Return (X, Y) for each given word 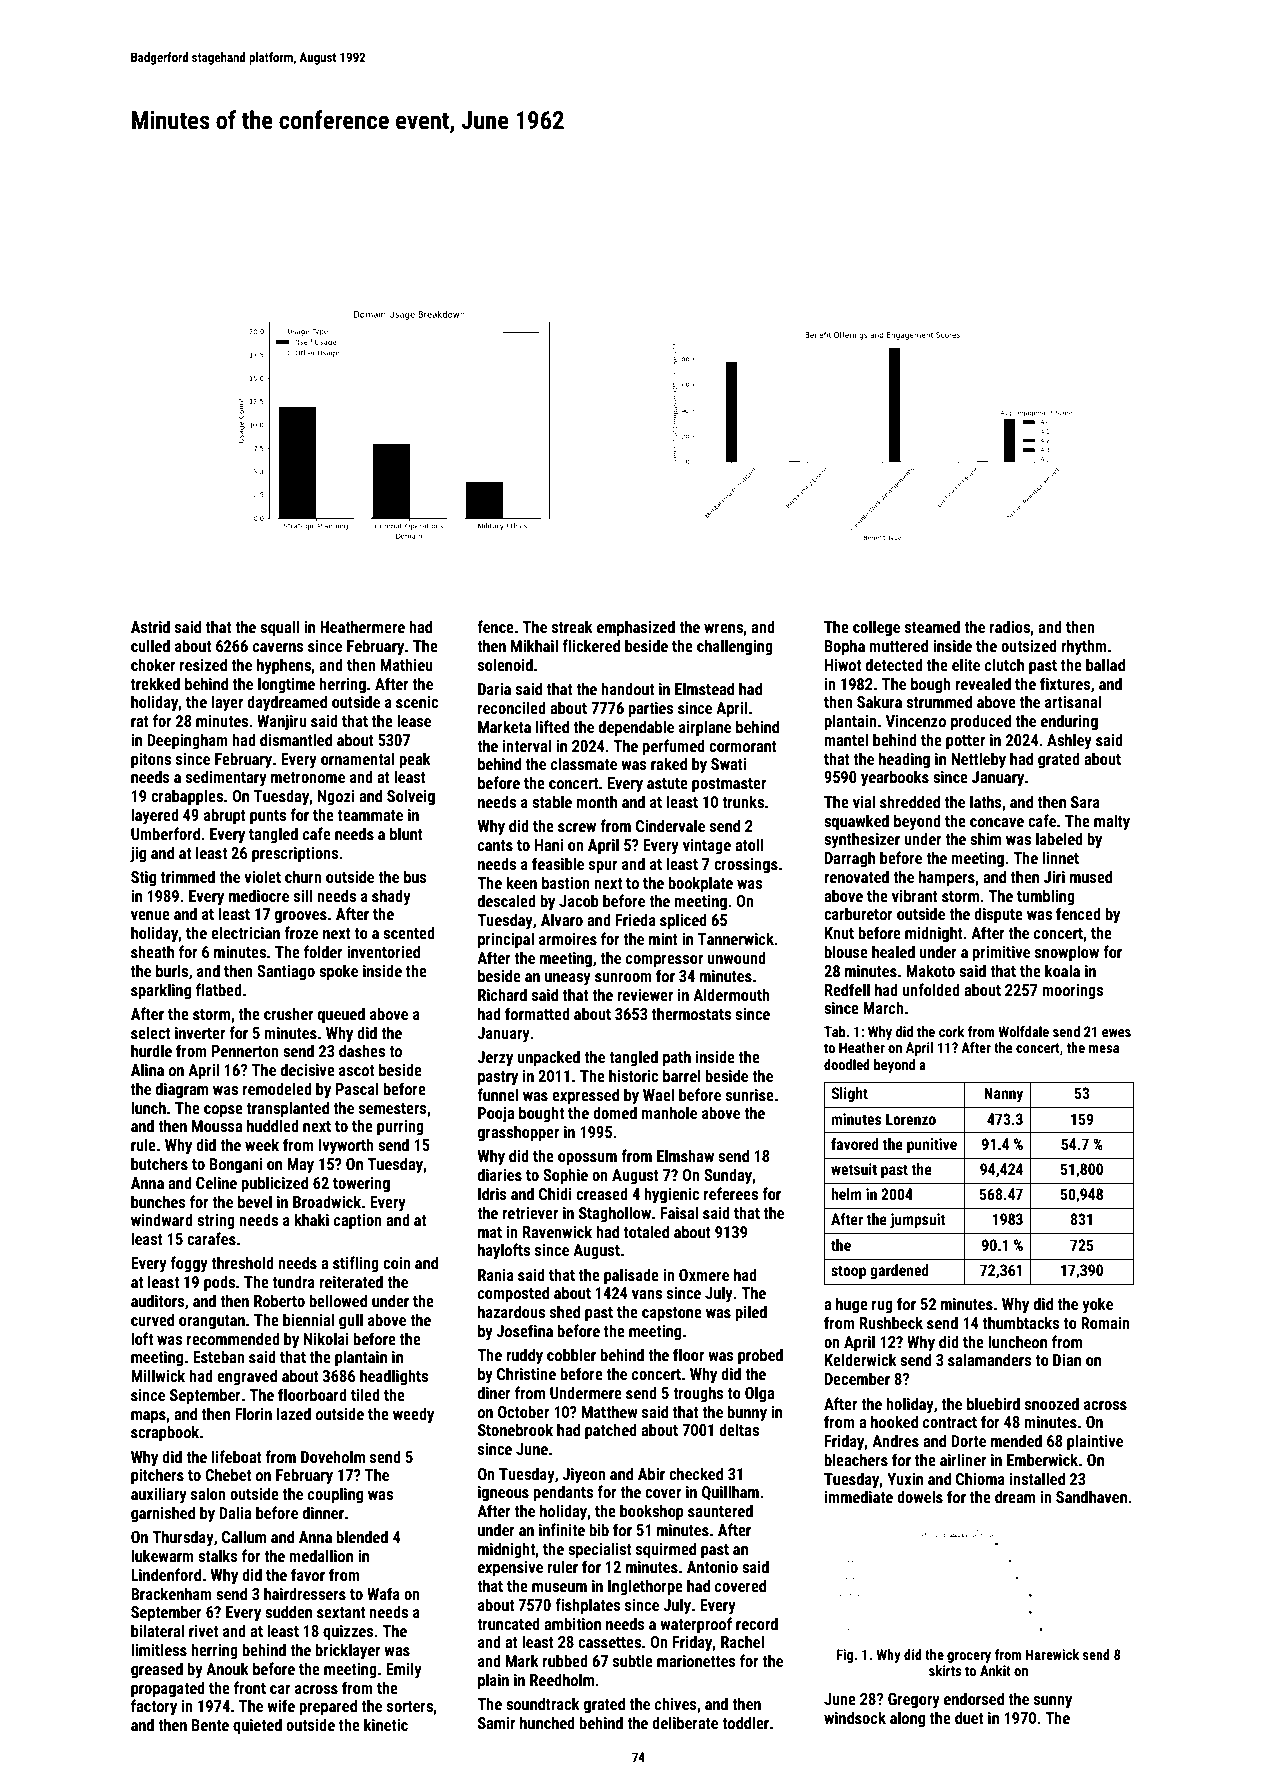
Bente (210, 1725)
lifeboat (237, 1456)
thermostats (691, 1013)
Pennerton (245, 1051)
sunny (1053, 1702)
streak (572, 626)
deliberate (685, 1722)
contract (950, 1422)
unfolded (931, 989)
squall (279, 628)
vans (647, 1294)
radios (1010, 626)
